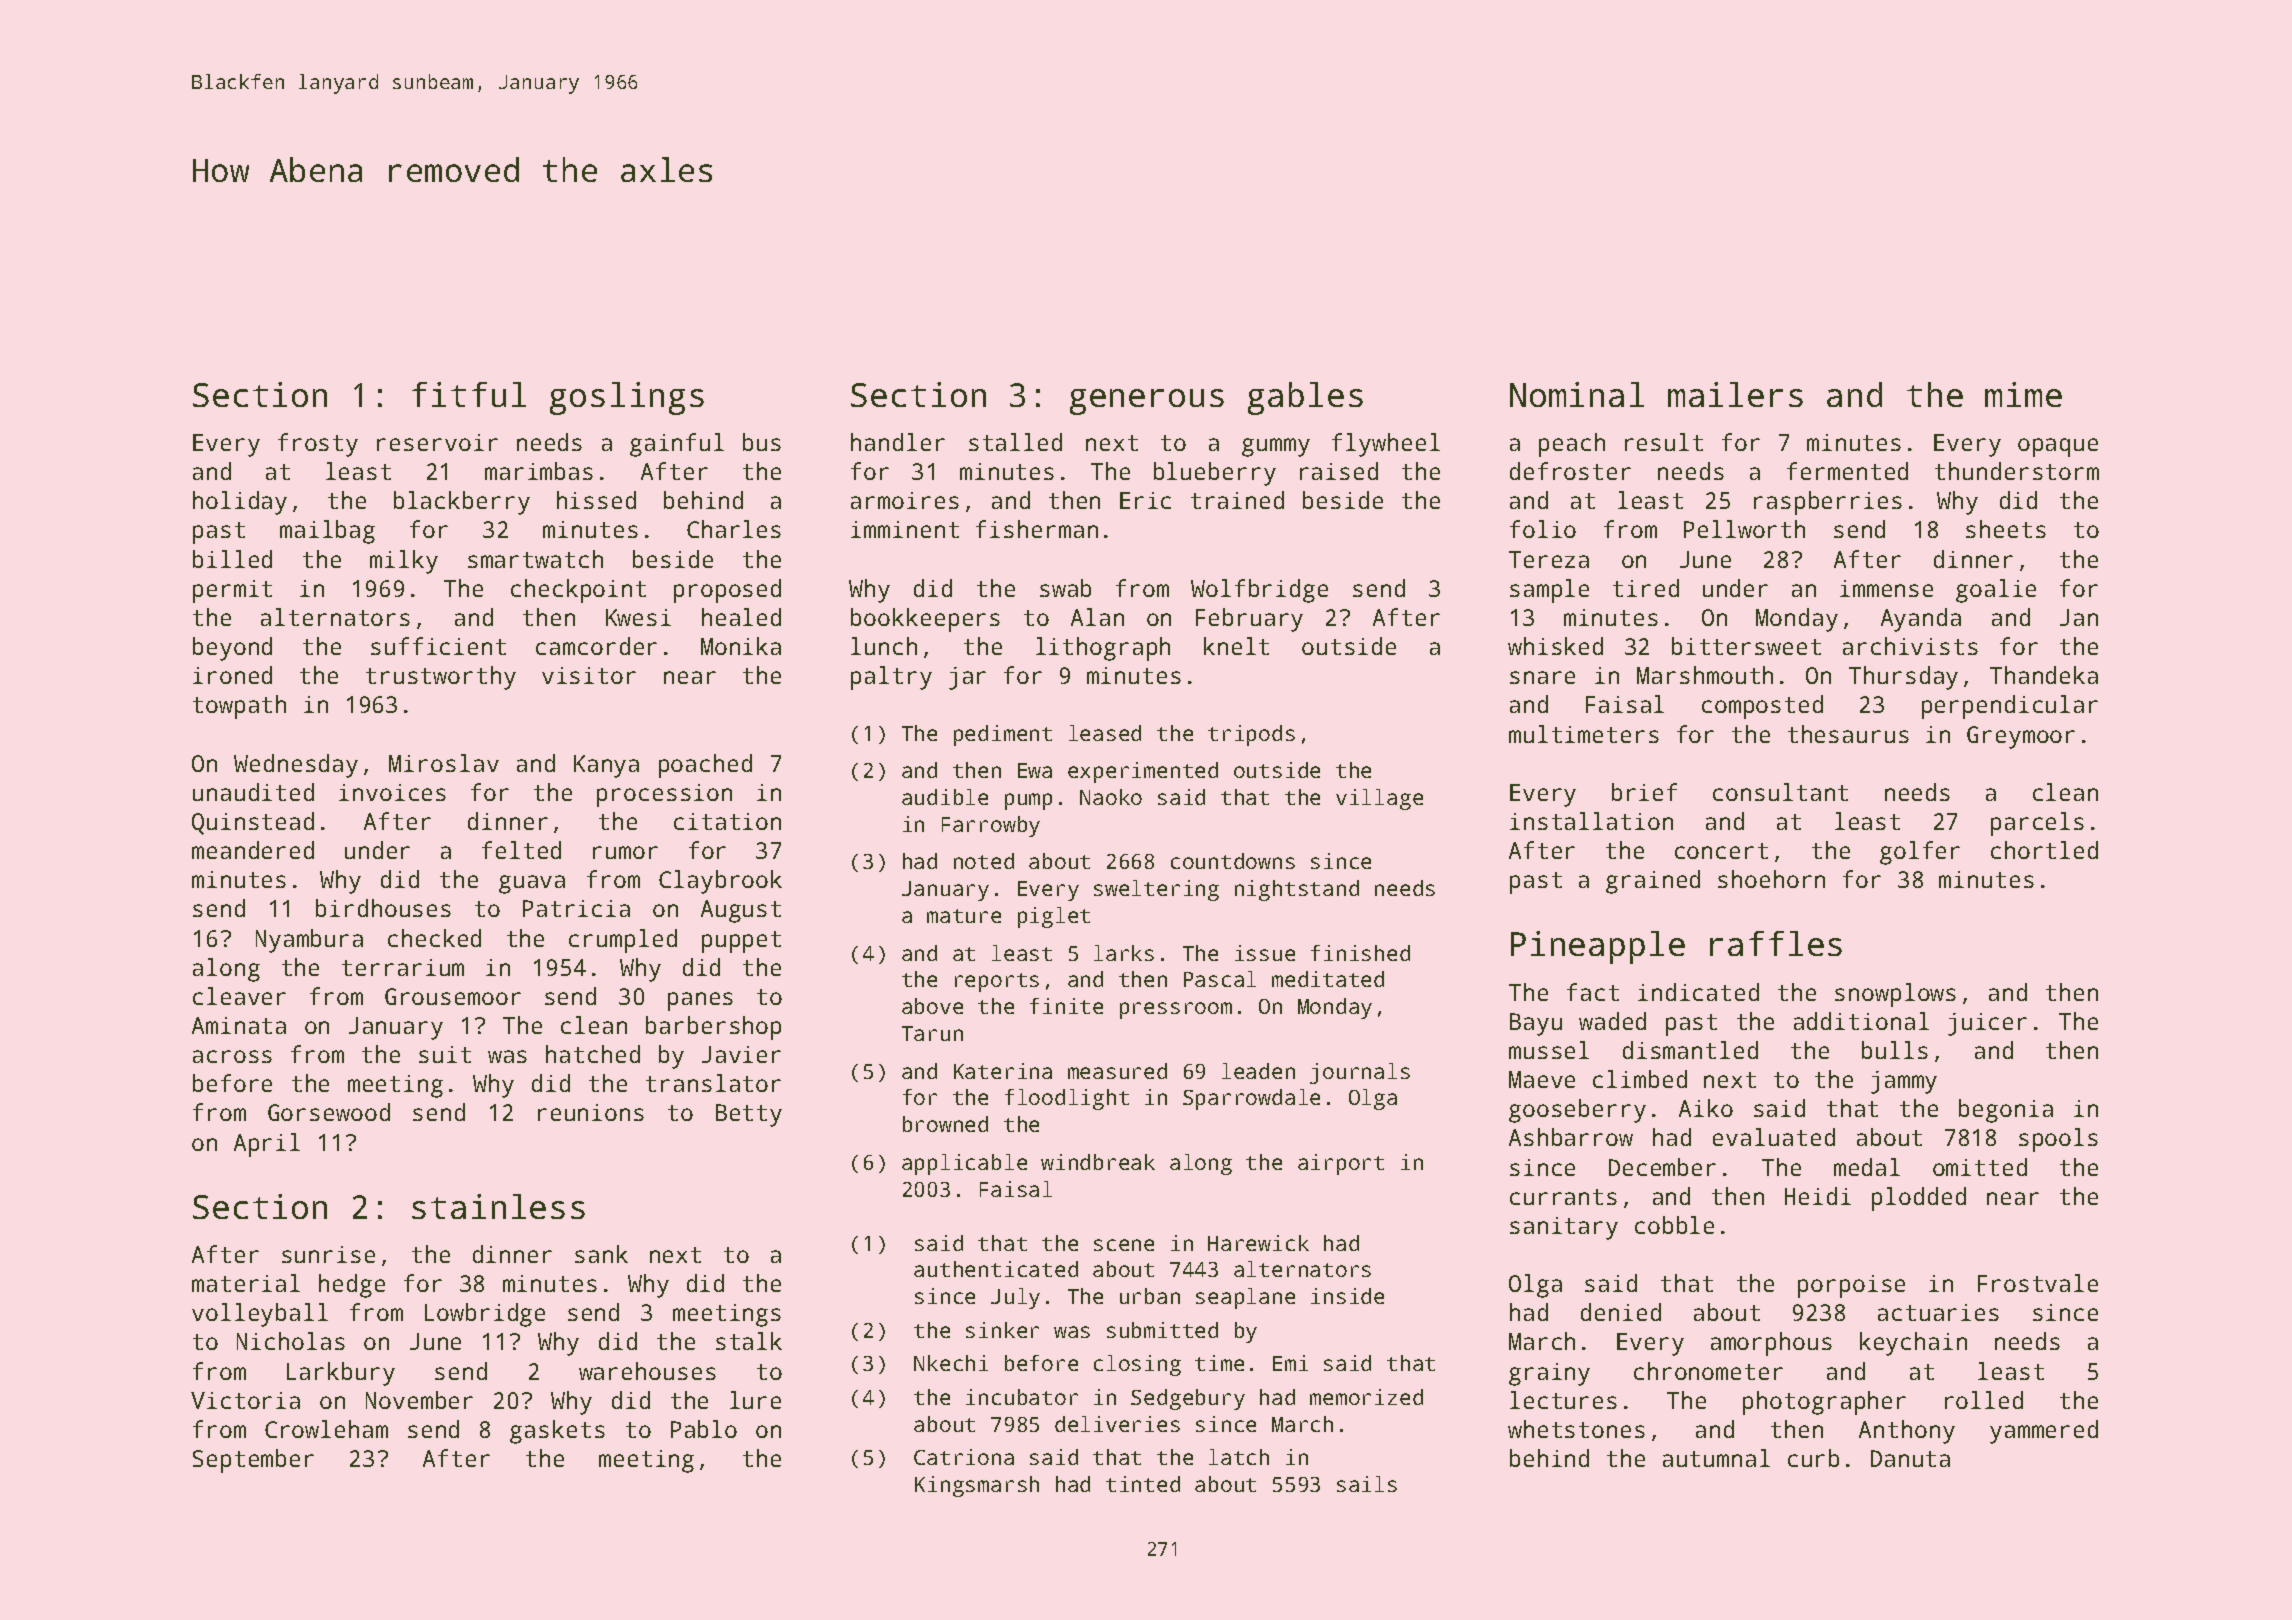  What do you see at coordinates (1549, 1050) in the document?
I see `mussel` at bounding box center [1549, 1050].
